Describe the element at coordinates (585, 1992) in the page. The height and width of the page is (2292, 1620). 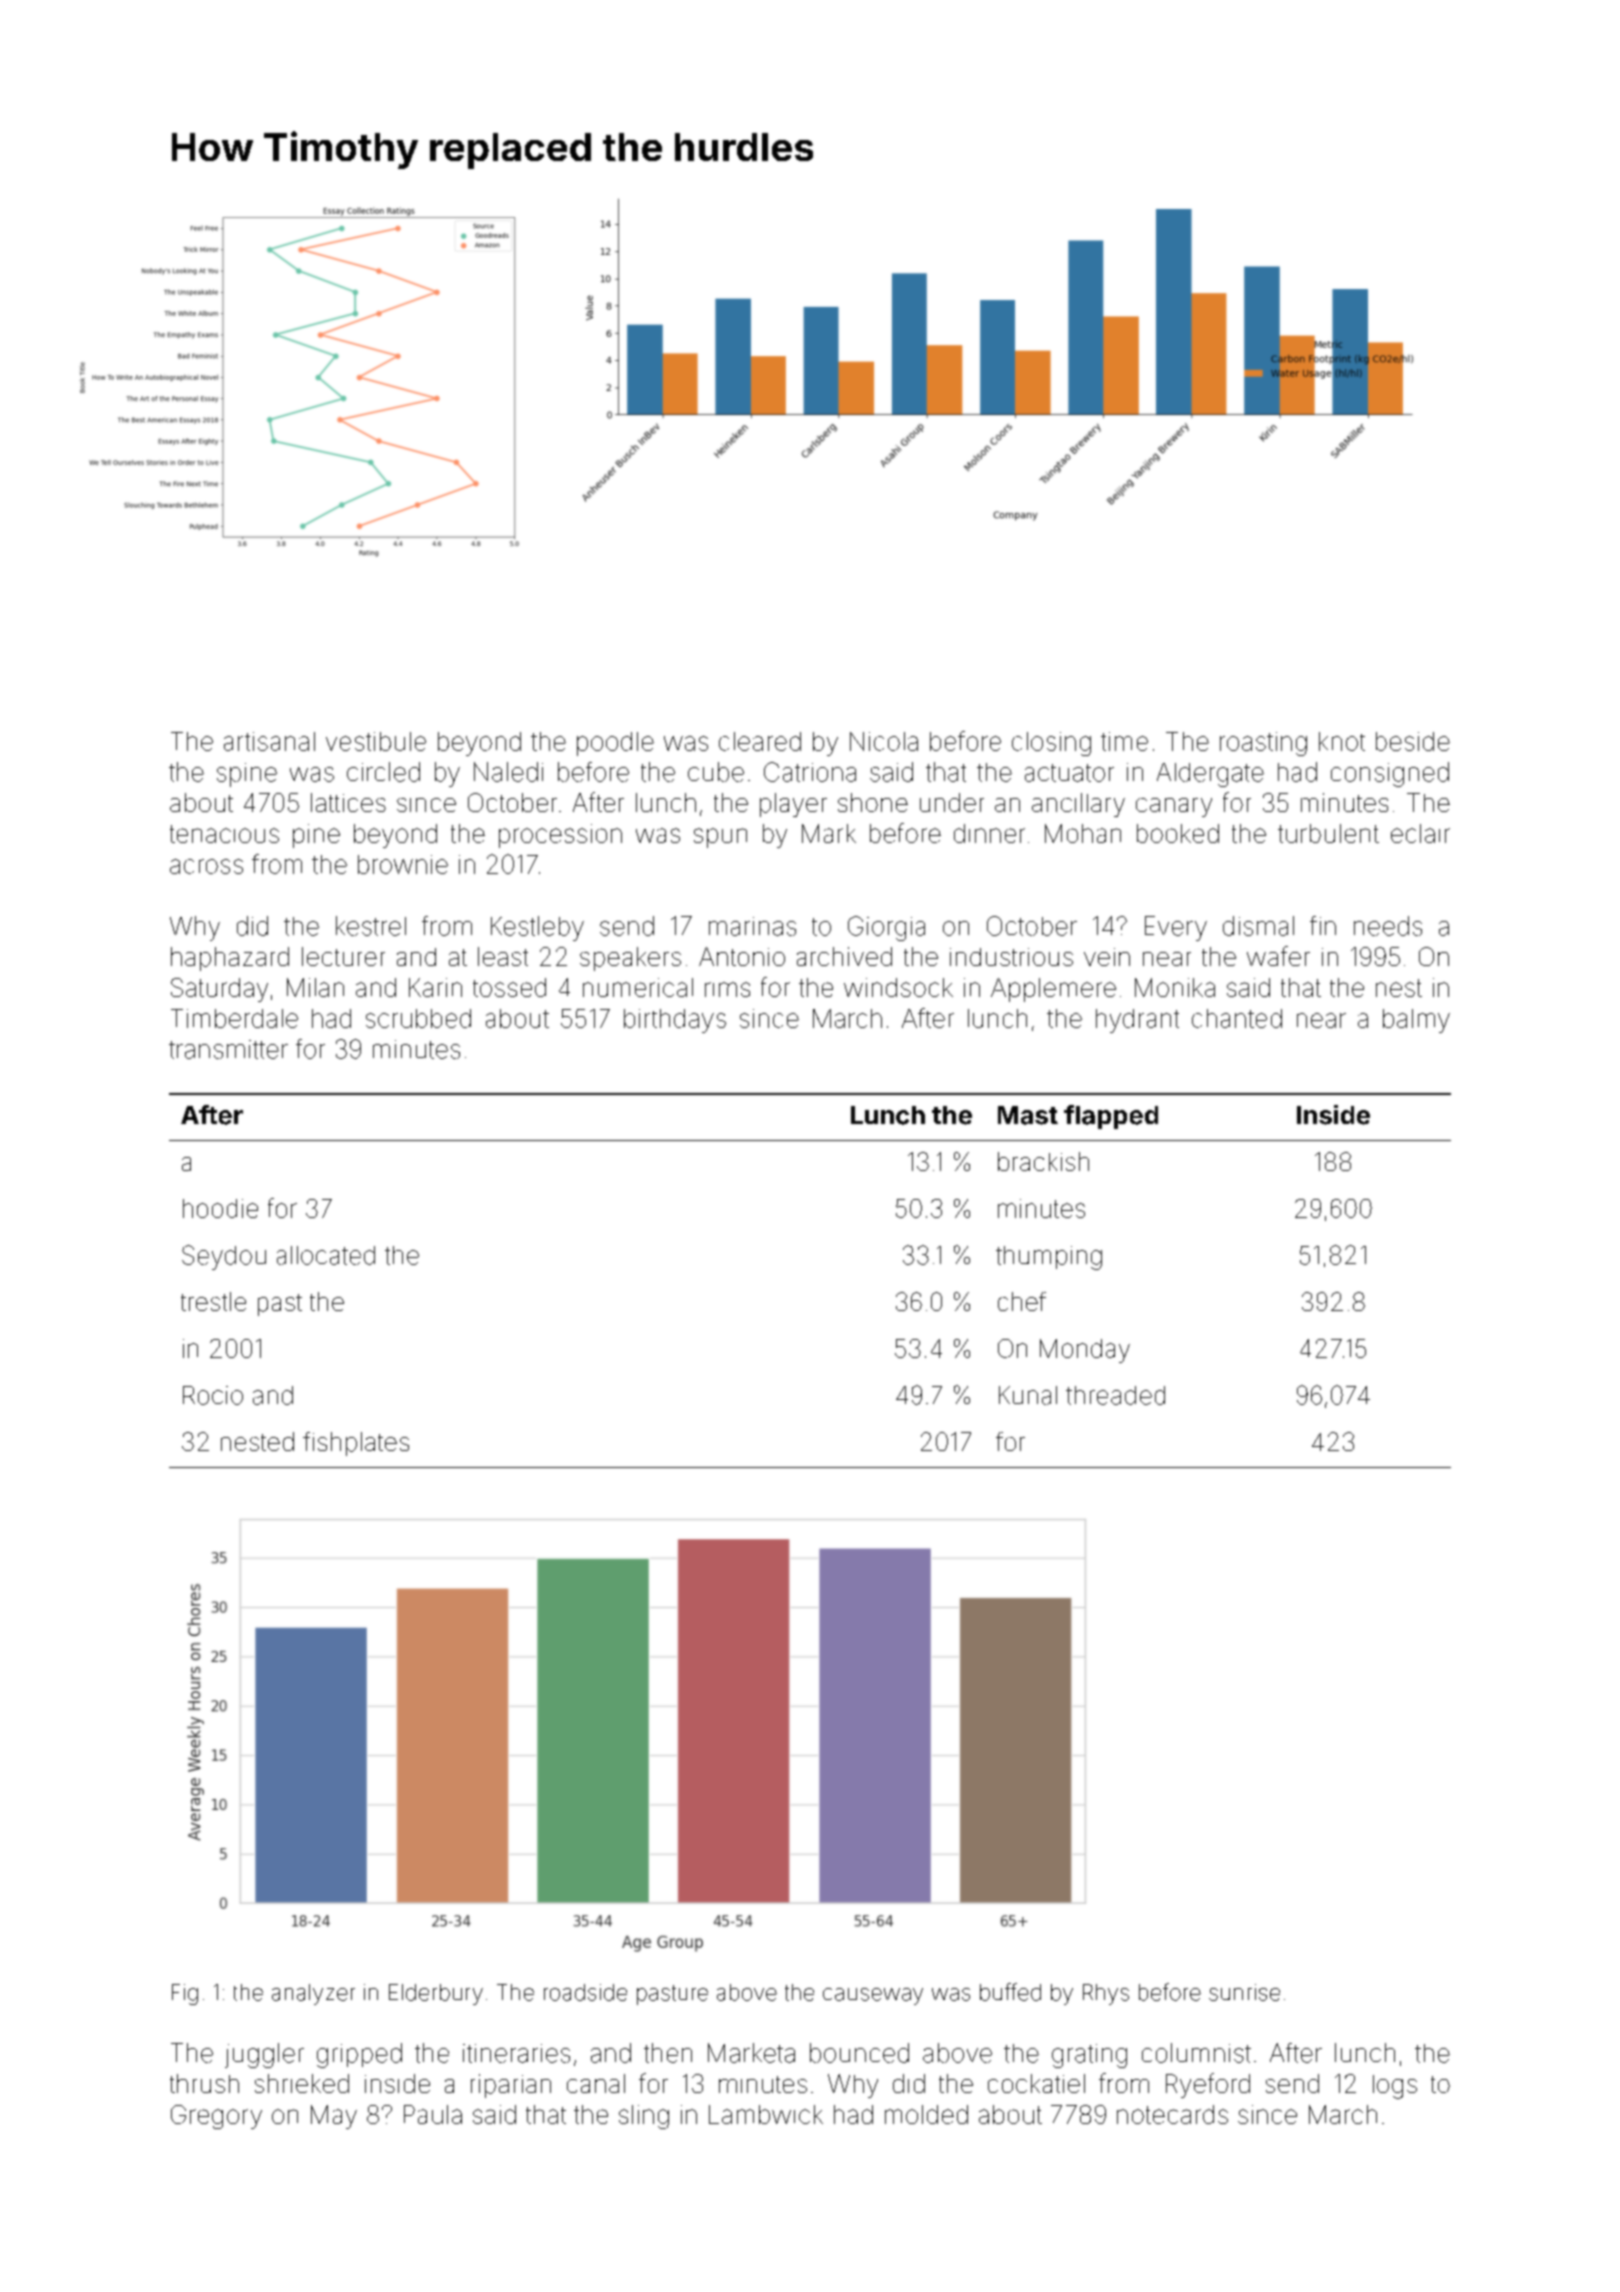
I see `roadside` at that location.
